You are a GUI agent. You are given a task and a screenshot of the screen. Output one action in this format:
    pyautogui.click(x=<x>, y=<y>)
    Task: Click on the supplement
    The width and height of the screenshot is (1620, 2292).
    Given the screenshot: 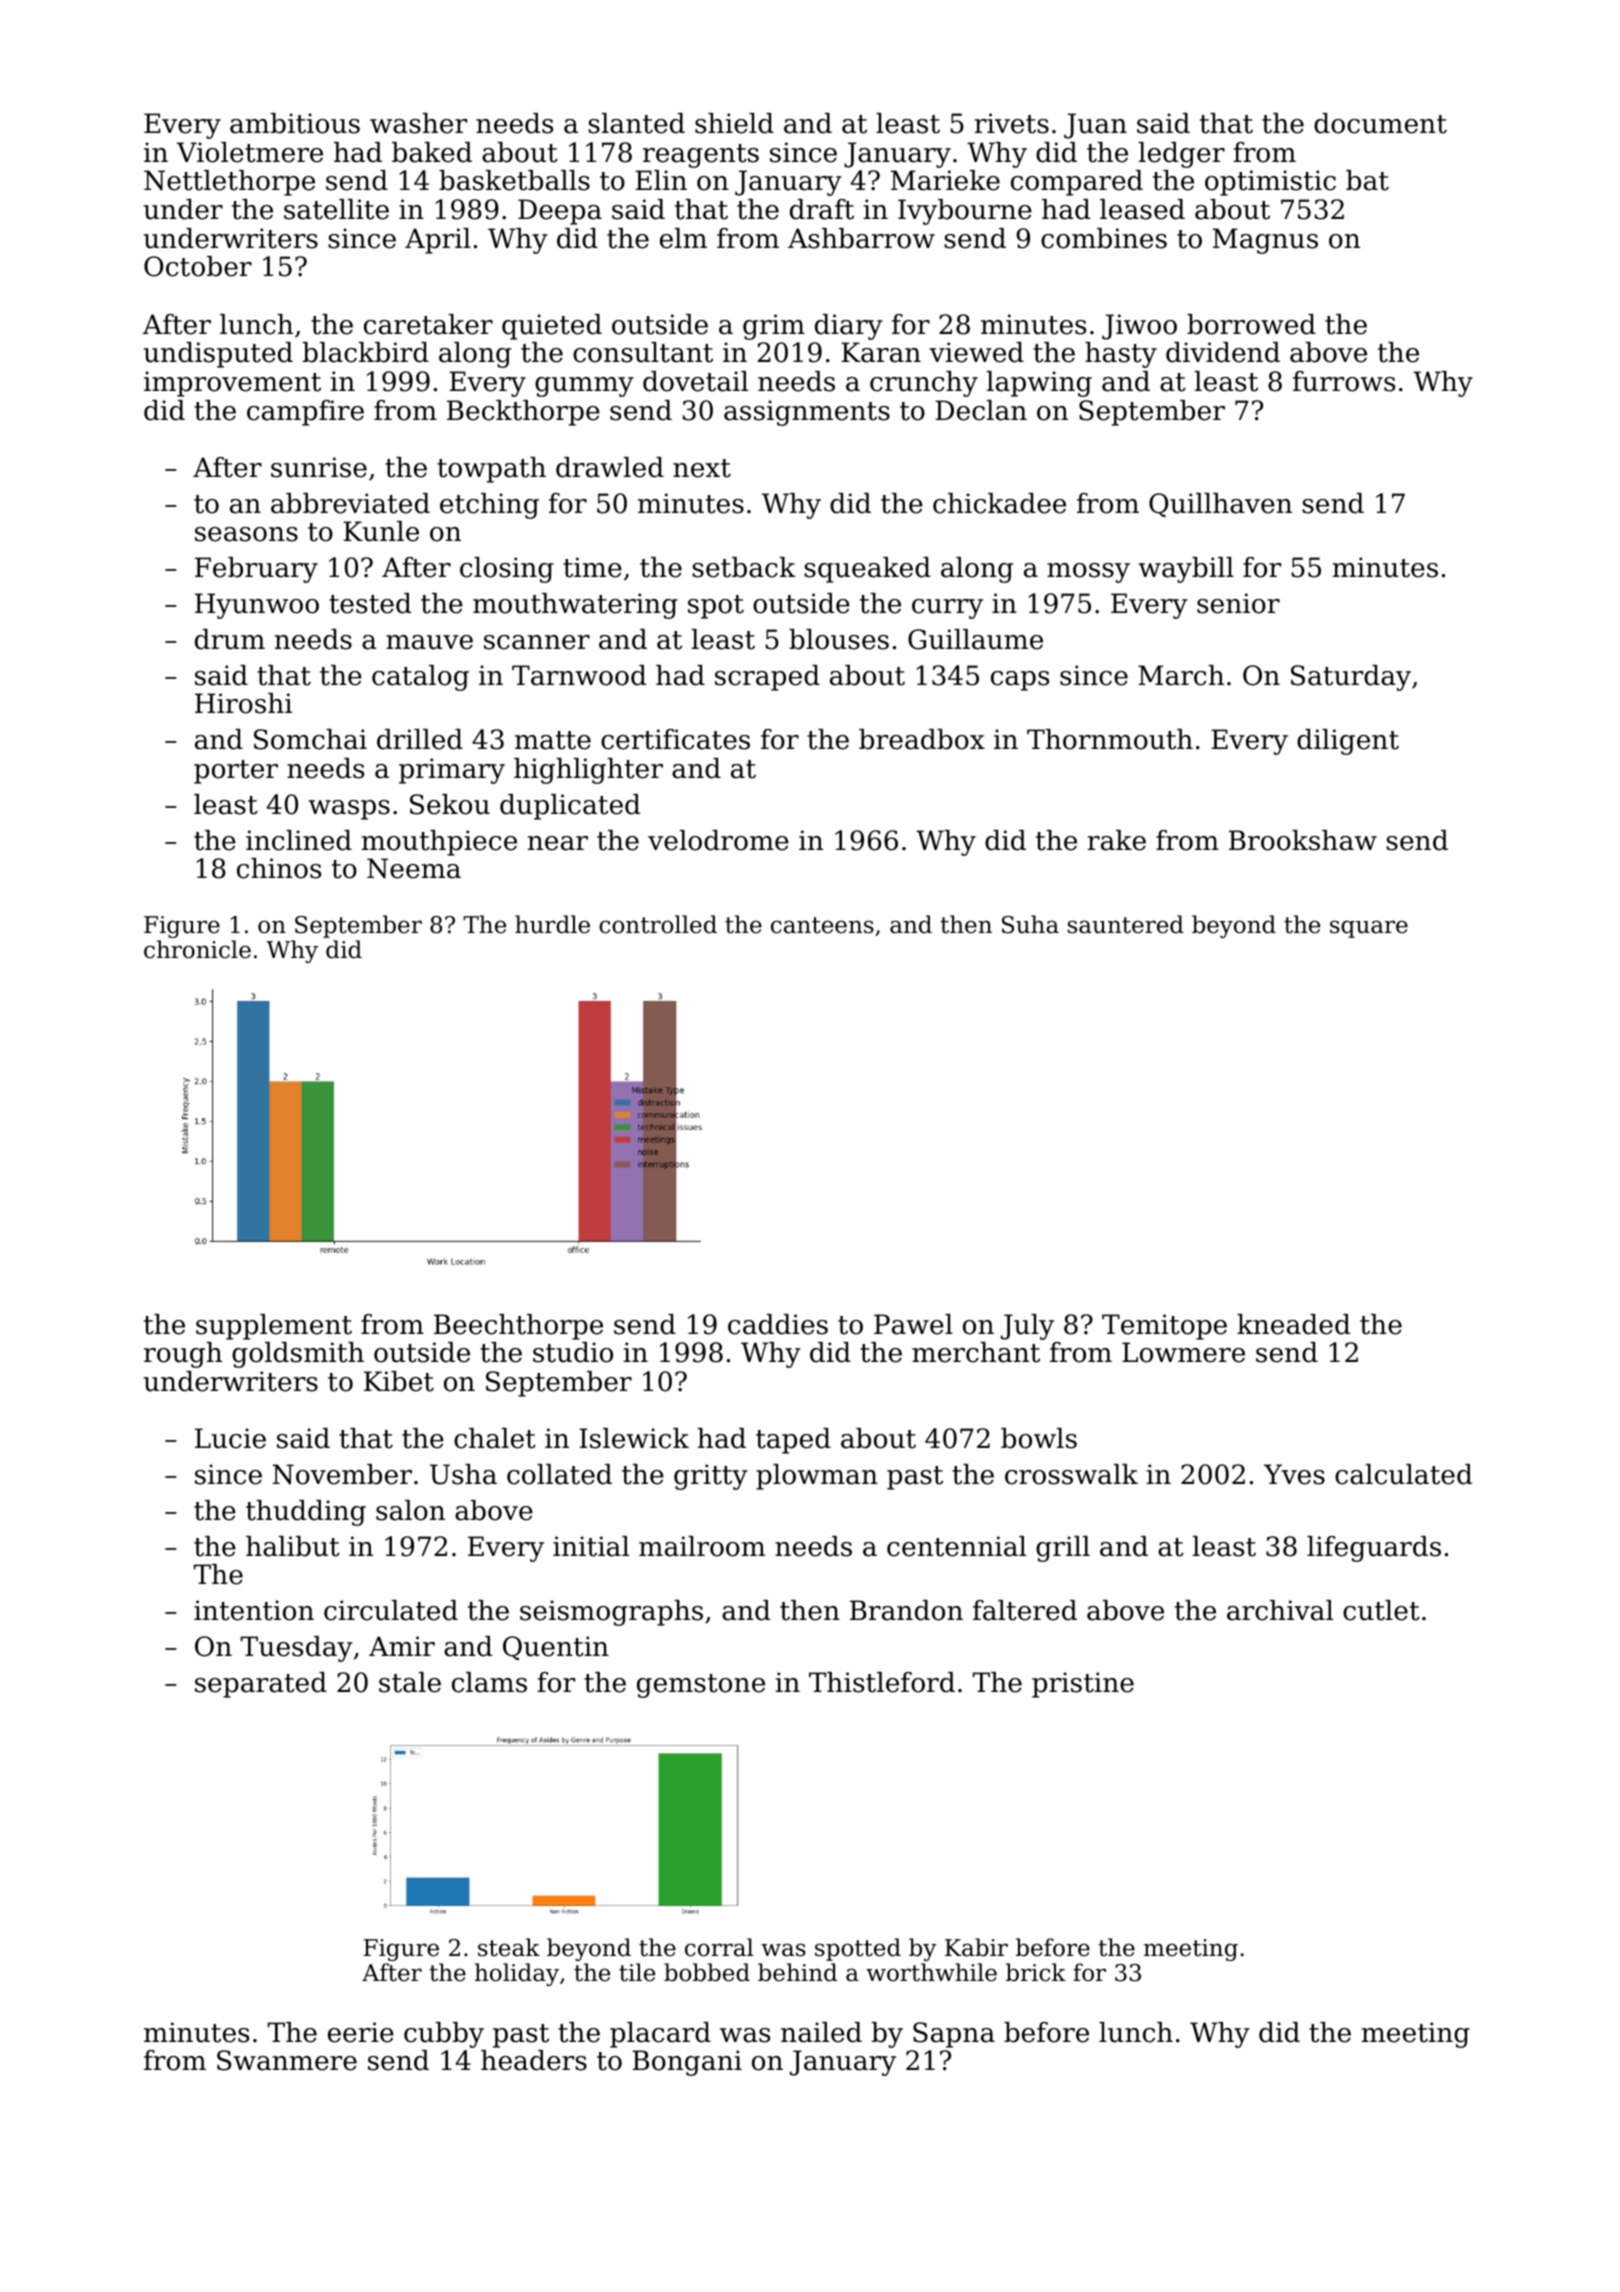 What is the action you would take?
    pyautogui.click(x=274, y=1327)
